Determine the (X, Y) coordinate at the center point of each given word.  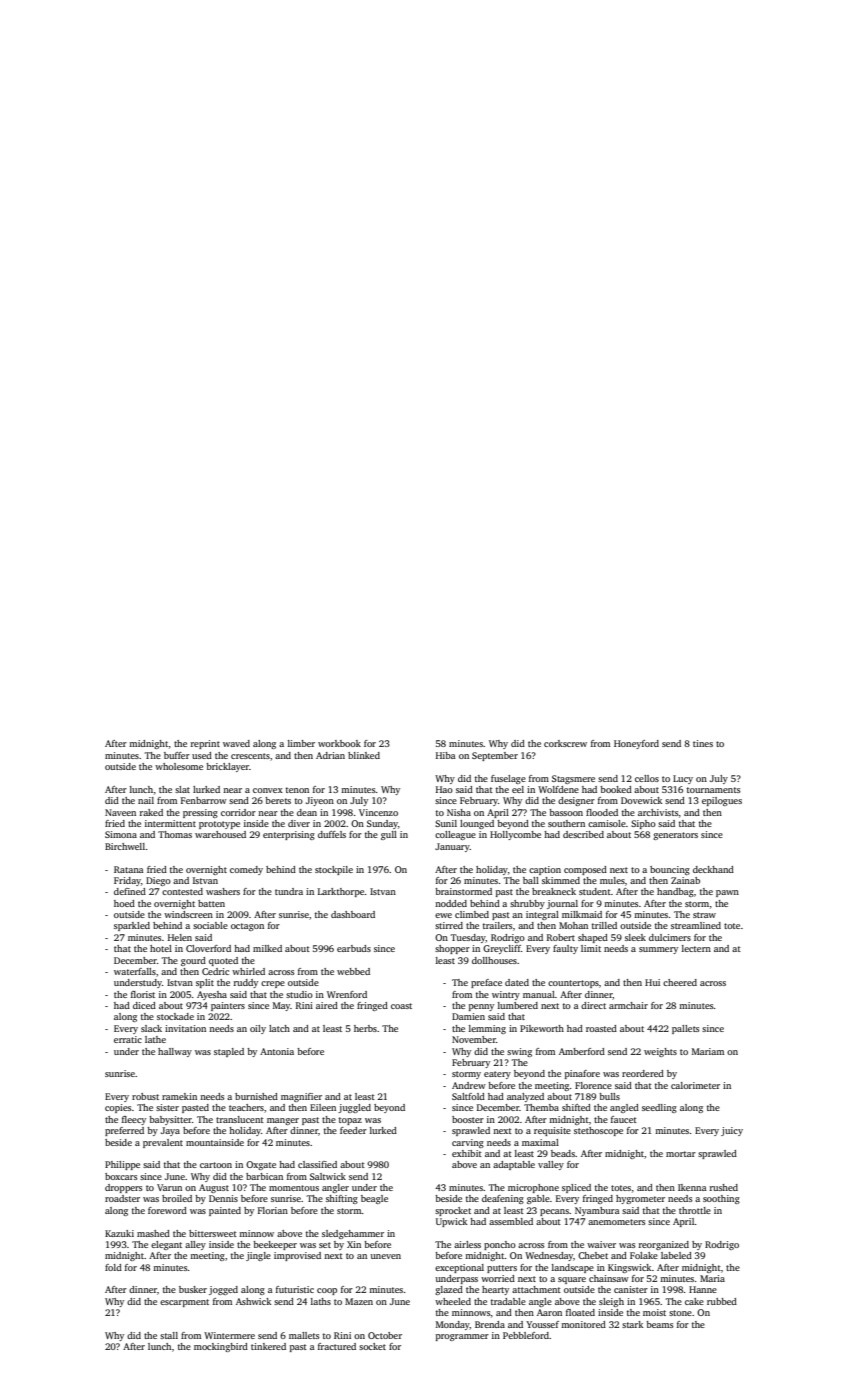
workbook (339, 743)
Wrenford (347, 994)
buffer (177, 755)
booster (468, 1119)
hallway (175, 1052)
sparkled (132, 926)
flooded (602, 812)
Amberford (582, 1051)
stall (169, 1335)
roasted (601, 1028)
